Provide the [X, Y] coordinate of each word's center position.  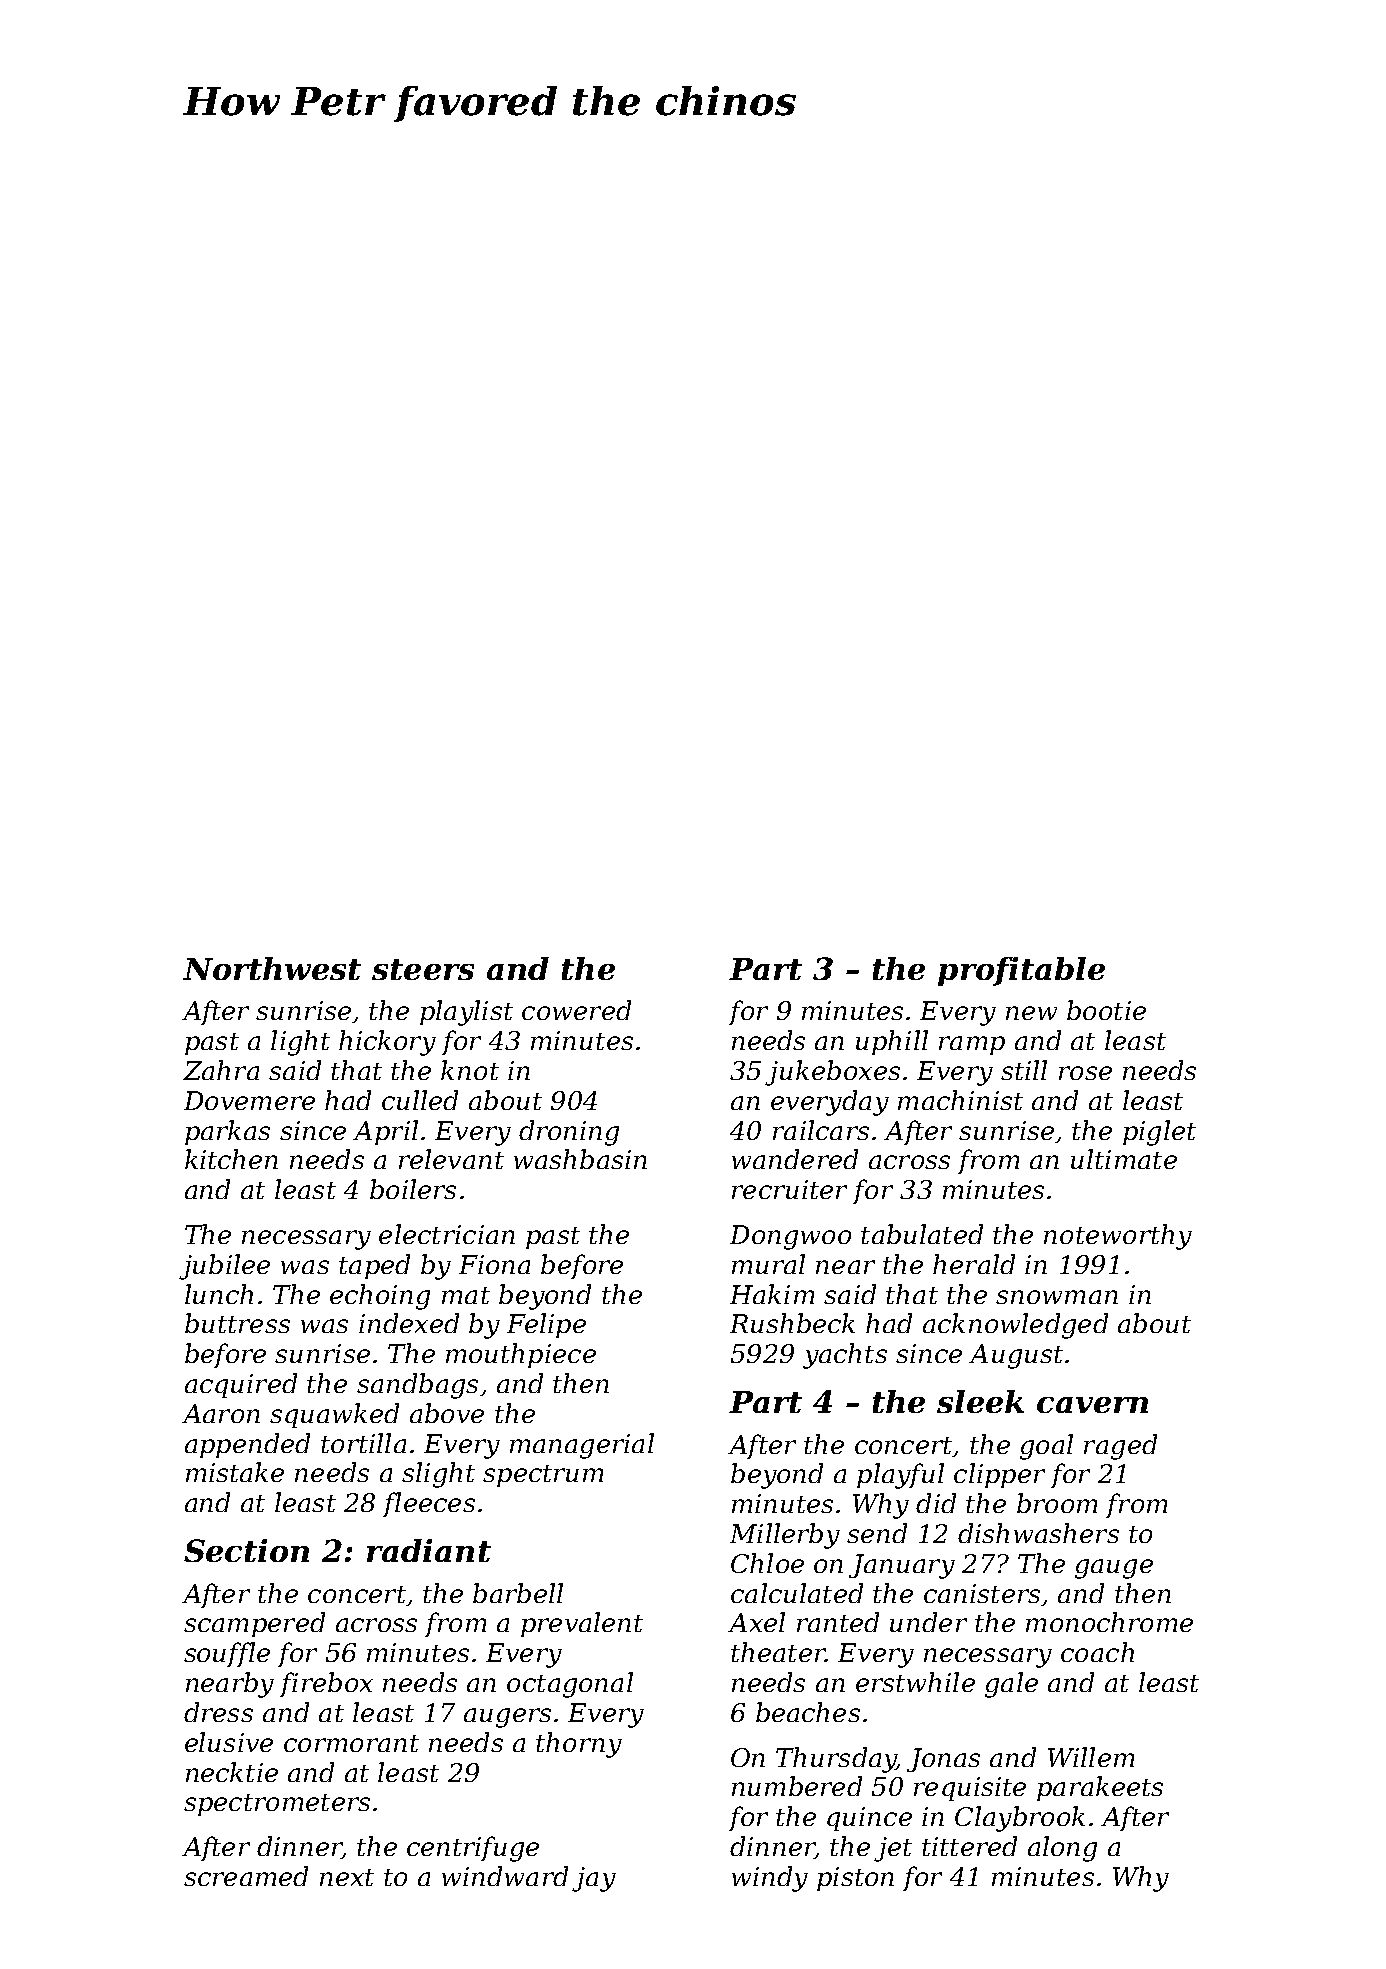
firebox [326, 1684]
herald [974, 1264]
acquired [241, 1385]
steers [423, 969]
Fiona [494, 1264]
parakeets [1100, 1788]
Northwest [272, 968]
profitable [1021, 971]
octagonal [570, 1685]
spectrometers [277, 1805]
